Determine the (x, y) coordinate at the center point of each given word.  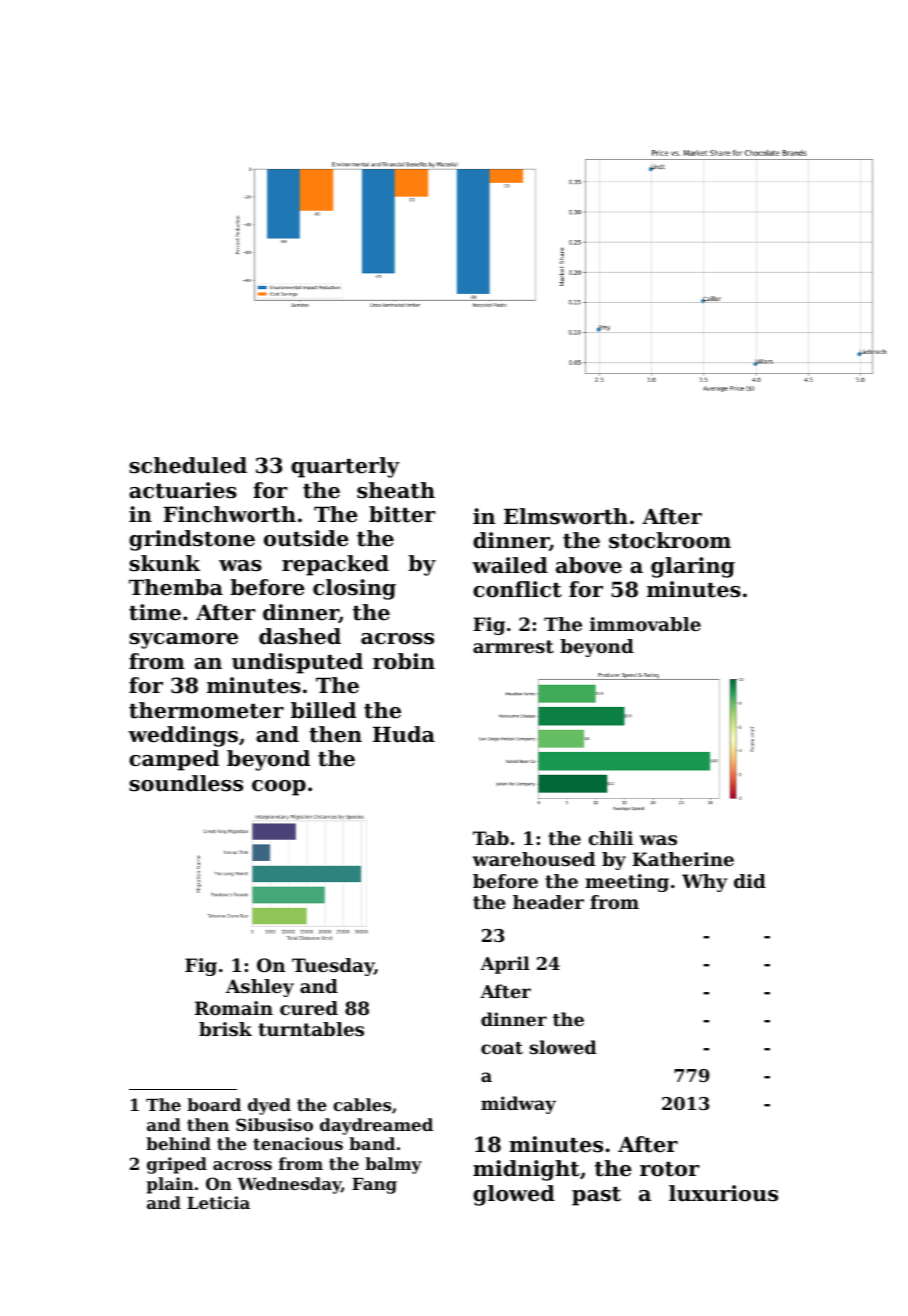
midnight (526, 1170)
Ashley (260, 988)
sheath (396, 490)
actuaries (183, 490)
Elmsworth (566, 516)
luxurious (723, 1193)
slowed (563, 1047)
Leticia (218, 1202)
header (548, 902)
